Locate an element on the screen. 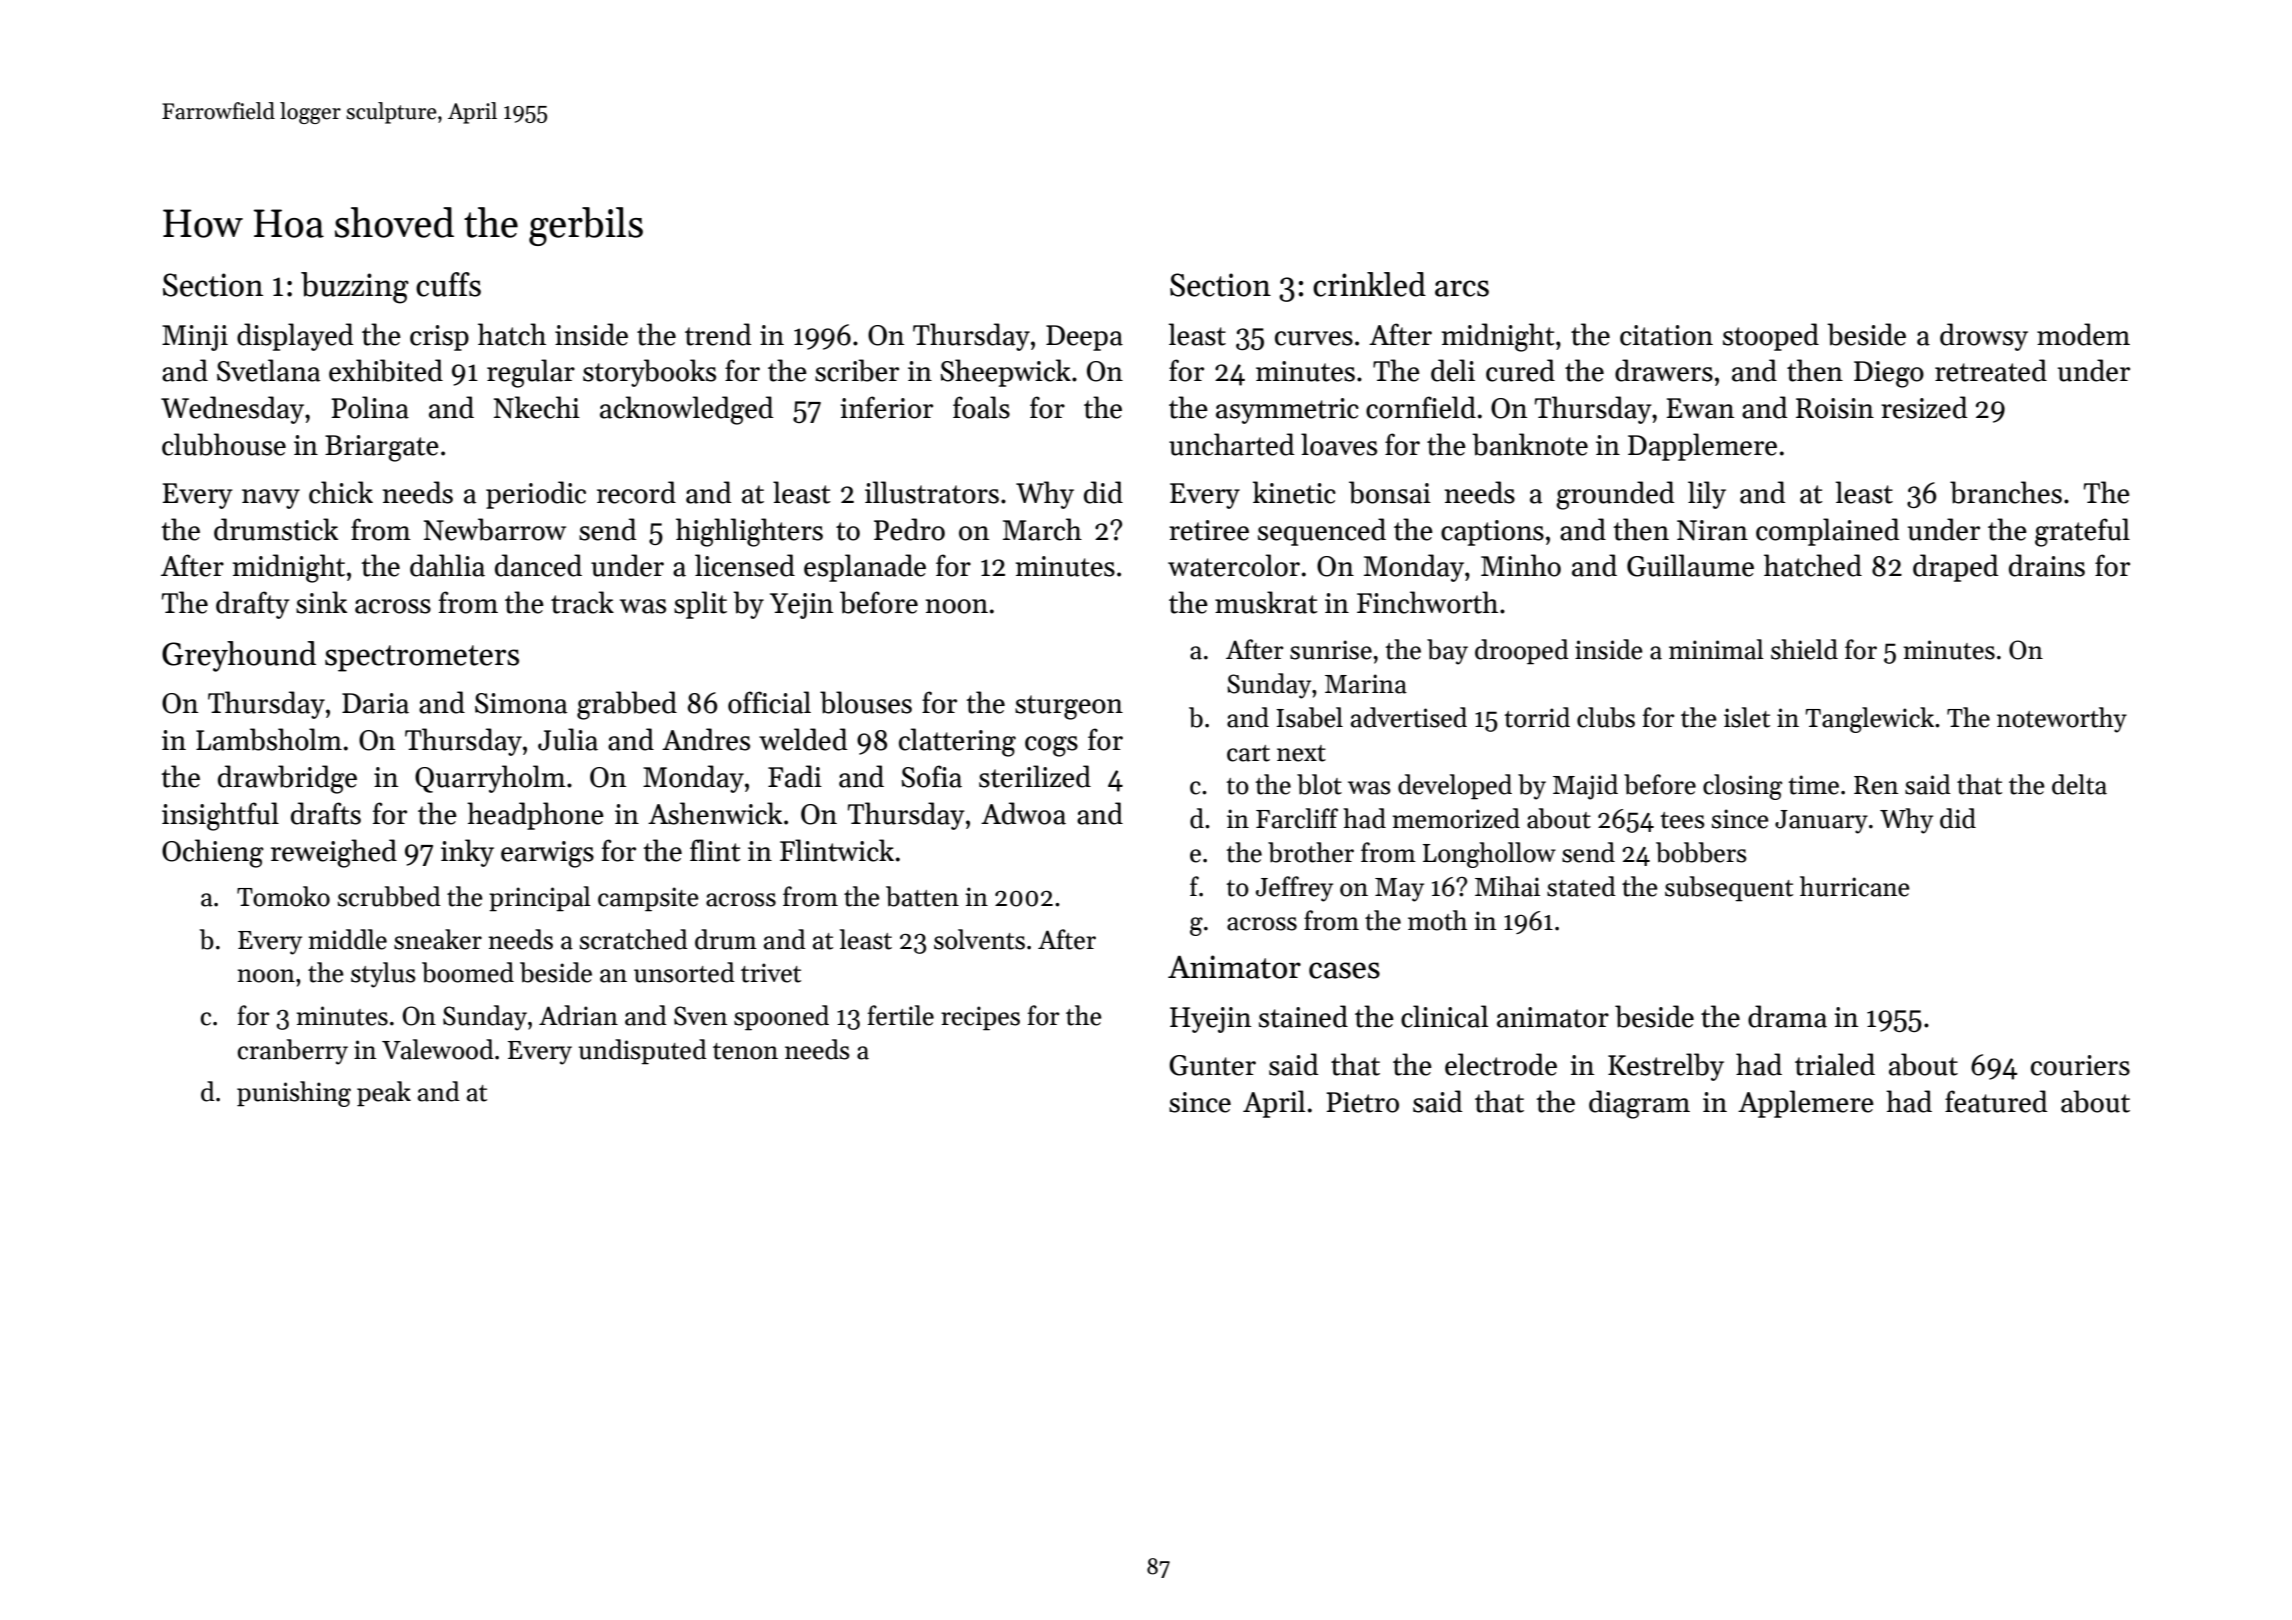 The height and width of the screenshot is (1620, 2292). hurricane is located at coordinates (1855, 886).
